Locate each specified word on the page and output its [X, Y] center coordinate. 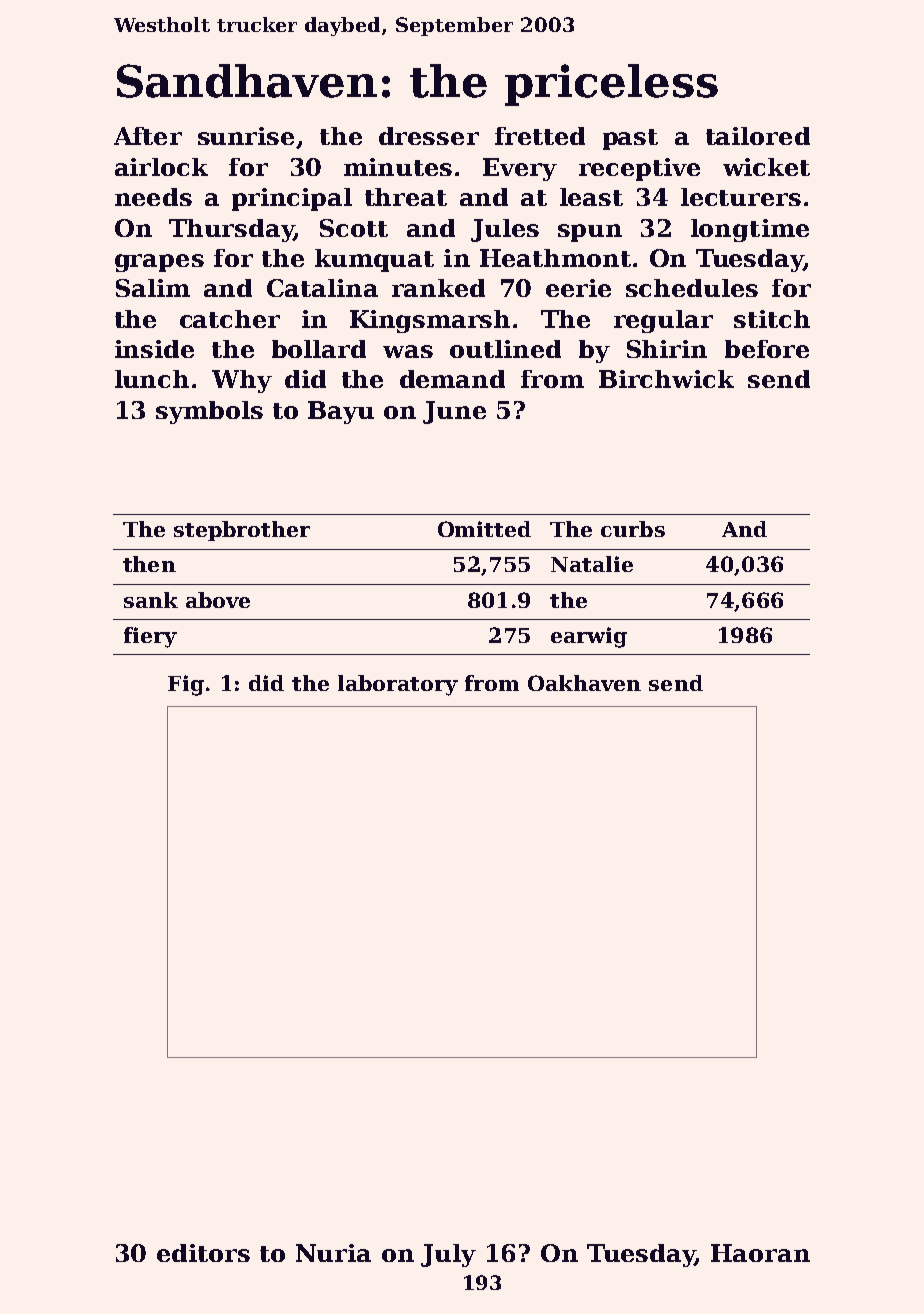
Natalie [592, 564]
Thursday [231, 230]
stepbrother [242, 531]
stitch [772, 319]
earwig [589, 637]
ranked [438, 288]
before [767, 349]
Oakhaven [584, 683]
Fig [186, 685]
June [454, 412]
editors [203, 1253]
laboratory [398, 685]
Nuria [333, 1253]
